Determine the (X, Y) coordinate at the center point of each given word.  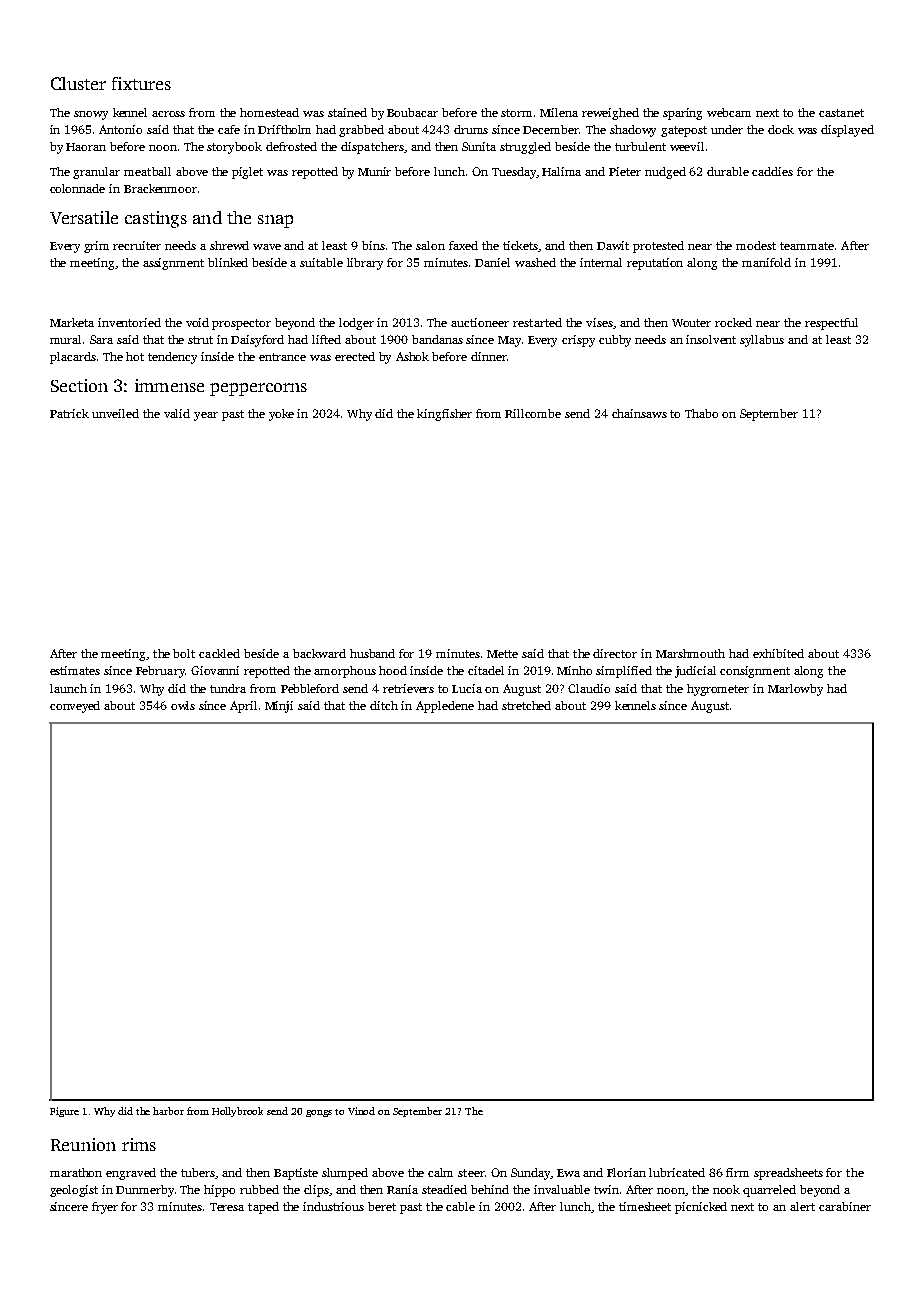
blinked (228, 262)
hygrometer (718, 690)
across (168, 114)
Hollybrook (237, 1112)
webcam (729, 112)
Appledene (445, 707)
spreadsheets (788, 1174)
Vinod (361, 1111)
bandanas (437, 339)
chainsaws (639, 413)
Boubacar (412, 112)
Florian (626, 1172)
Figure (64, 1112)
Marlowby (795, 690)
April (243, 707)
